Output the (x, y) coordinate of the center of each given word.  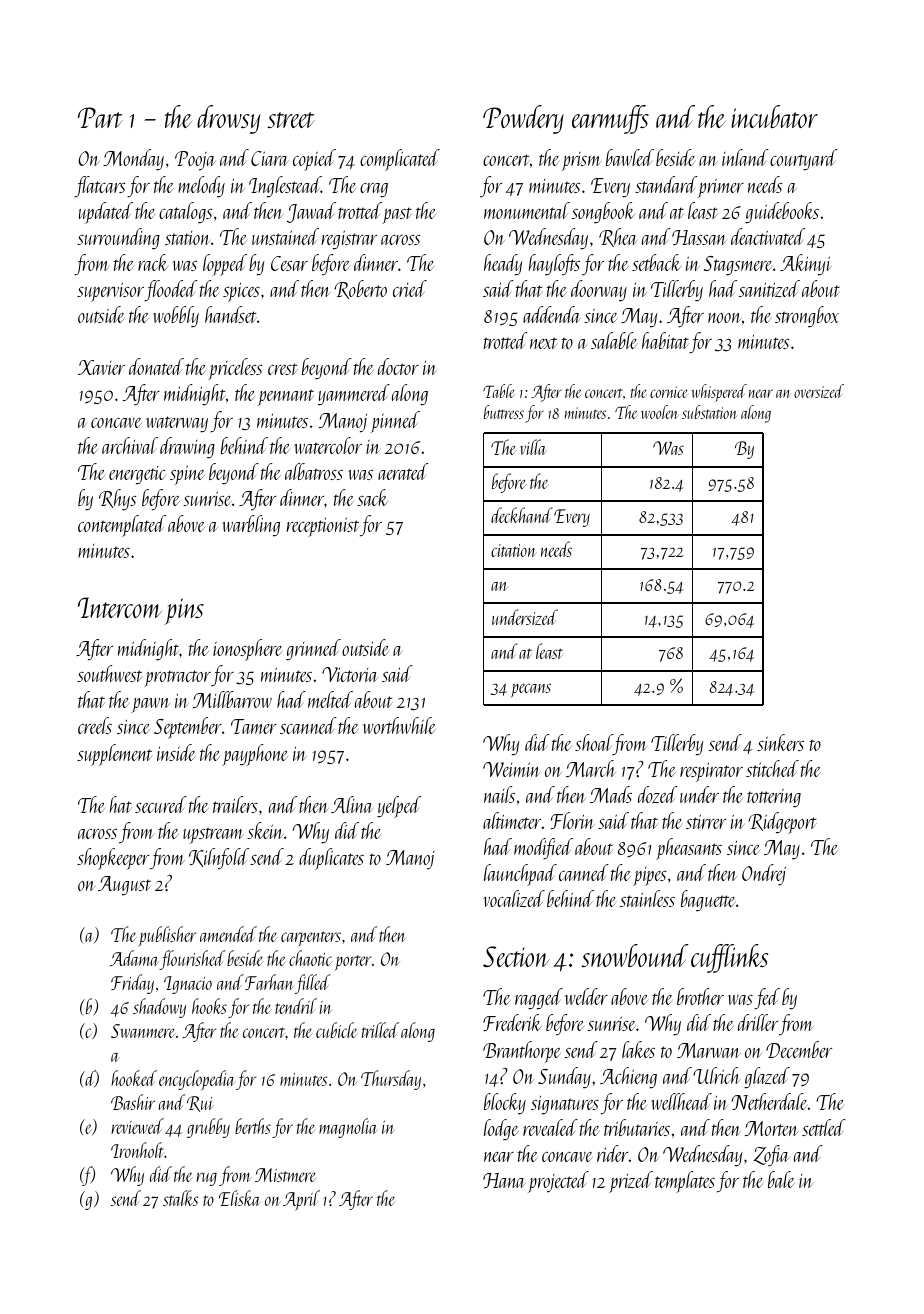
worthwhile (399, 725)
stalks (180, 1198)
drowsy (228, 119)
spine (187, 475)
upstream (213, 835)
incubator (774, 116)
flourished (192, 960)
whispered (719, 393)
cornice (669, 392)
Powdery (523, 119)
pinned (395, 422)
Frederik (512, 1022)
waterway (177, 424)
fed (767, 998)
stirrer (706, 821)
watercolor (328, 445)
